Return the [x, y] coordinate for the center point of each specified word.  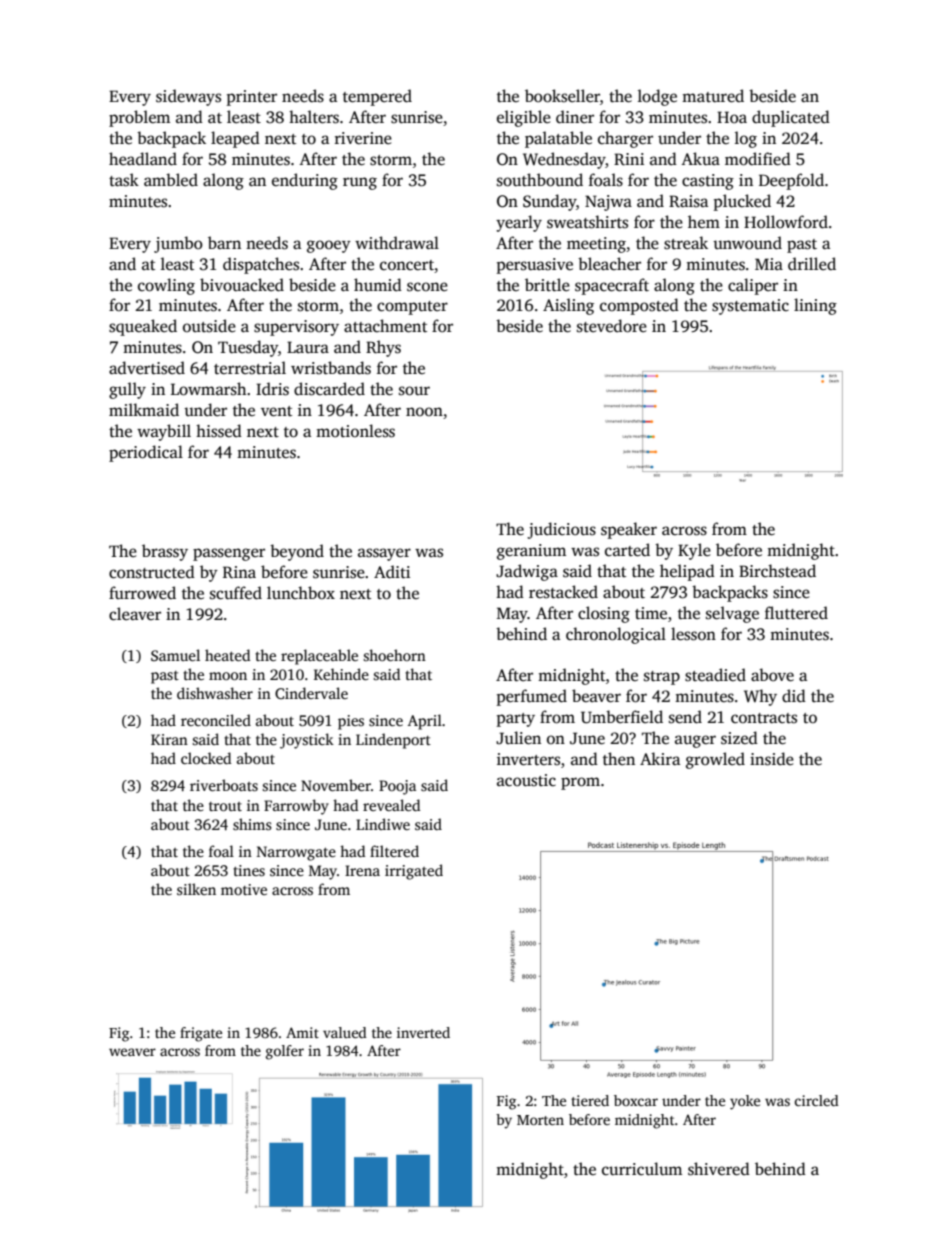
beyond [297, 552]
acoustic [526, 780]
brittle [547, 285]
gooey [329, 246]
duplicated [791, 118]
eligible [524, 118]
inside [772, 759]
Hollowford [786, 222]
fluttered [796, 613]
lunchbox [301, 592]
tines [249, 870]
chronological [616, 635]
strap [662, 678]
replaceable [319, 657]
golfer [285, 1052]
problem [139, 118]
